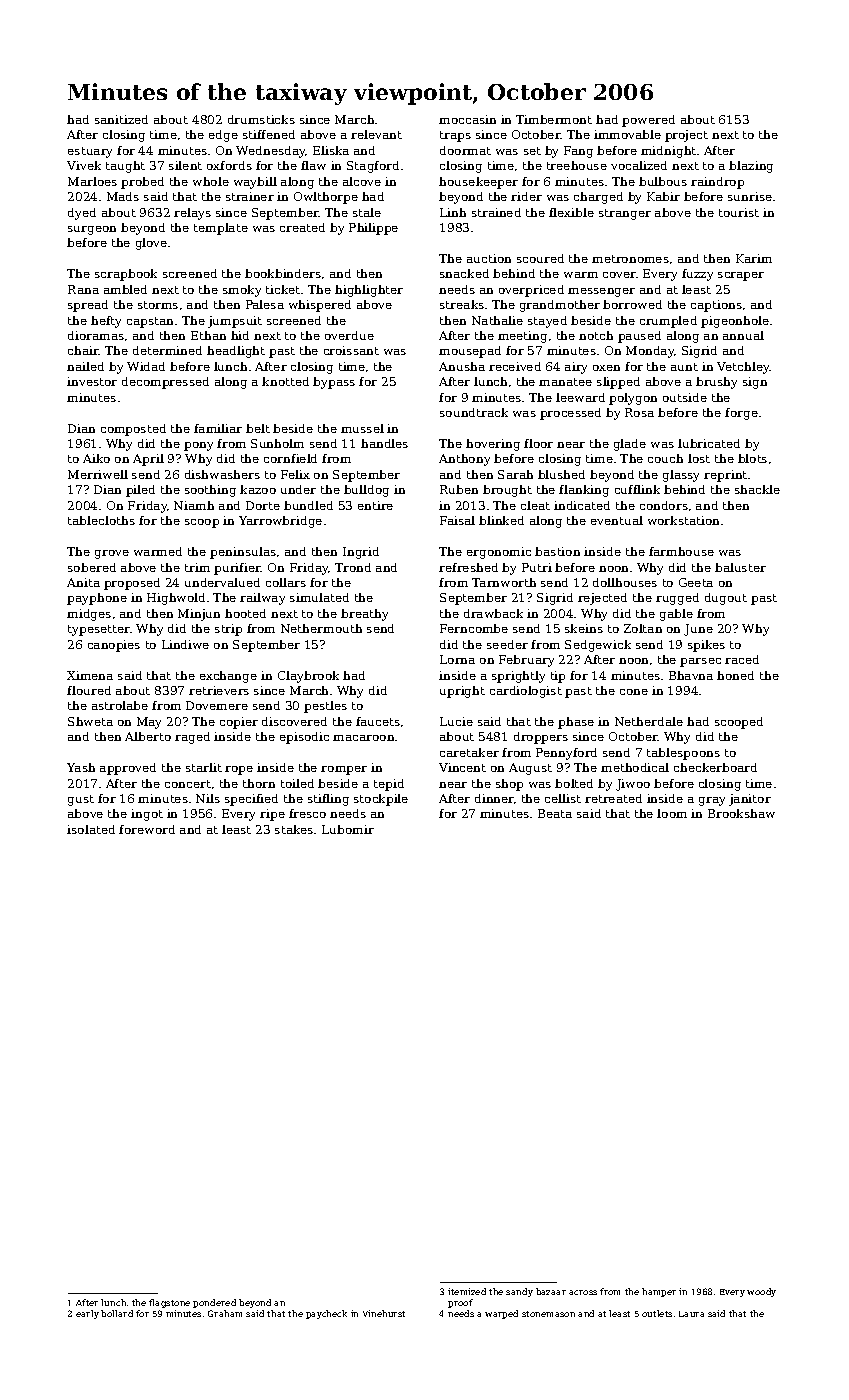 Image resolution: width=849 pixels, height=1400 pixels. I want to click on bulbous, so click(663, 181).
